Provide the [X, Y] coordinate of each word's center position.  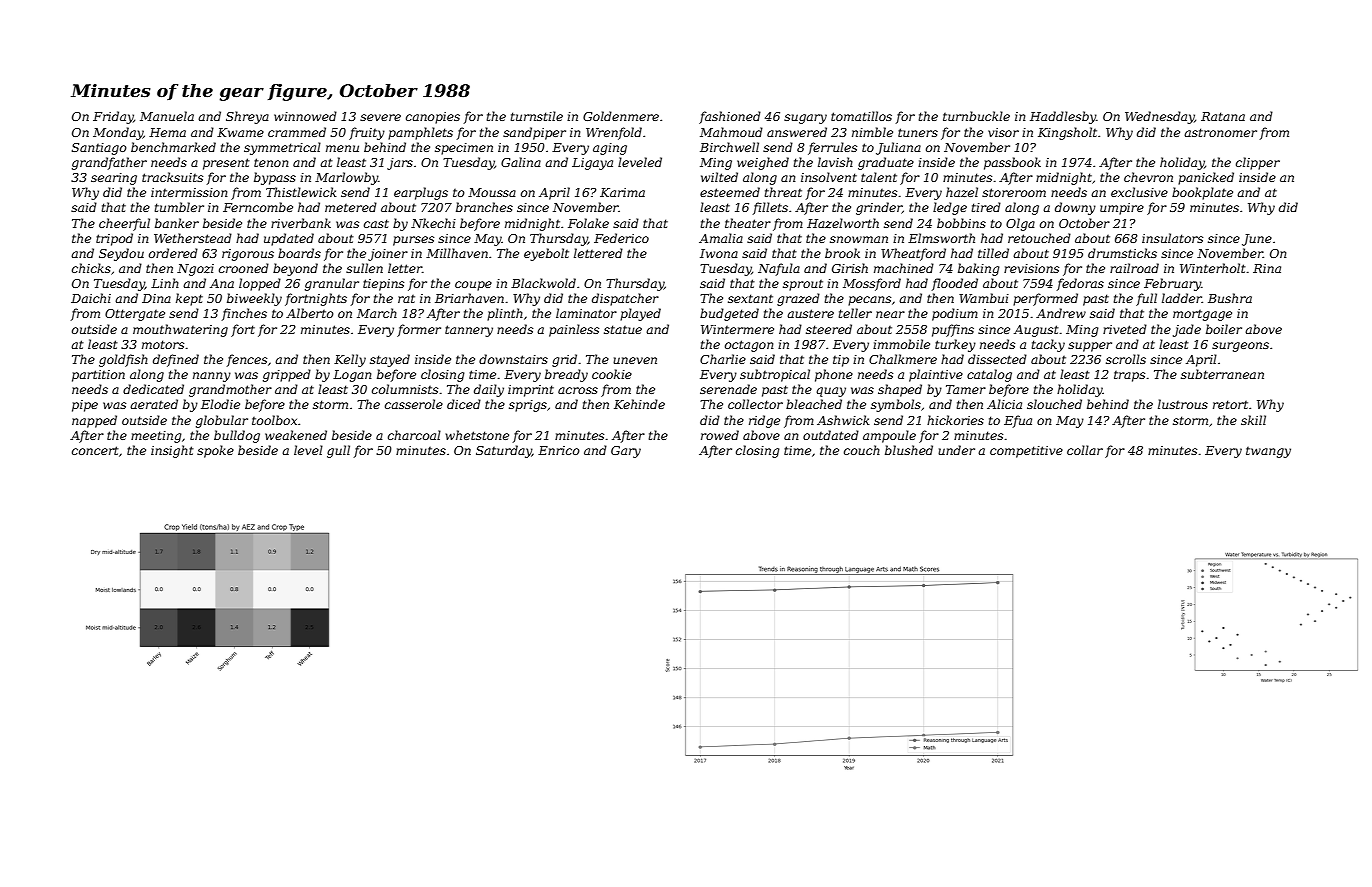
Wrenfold [614, 133]
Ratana [1223, 116]
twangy [1268, 452]
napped [94, 421]
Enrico [559, 450]
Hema [167, 132]
